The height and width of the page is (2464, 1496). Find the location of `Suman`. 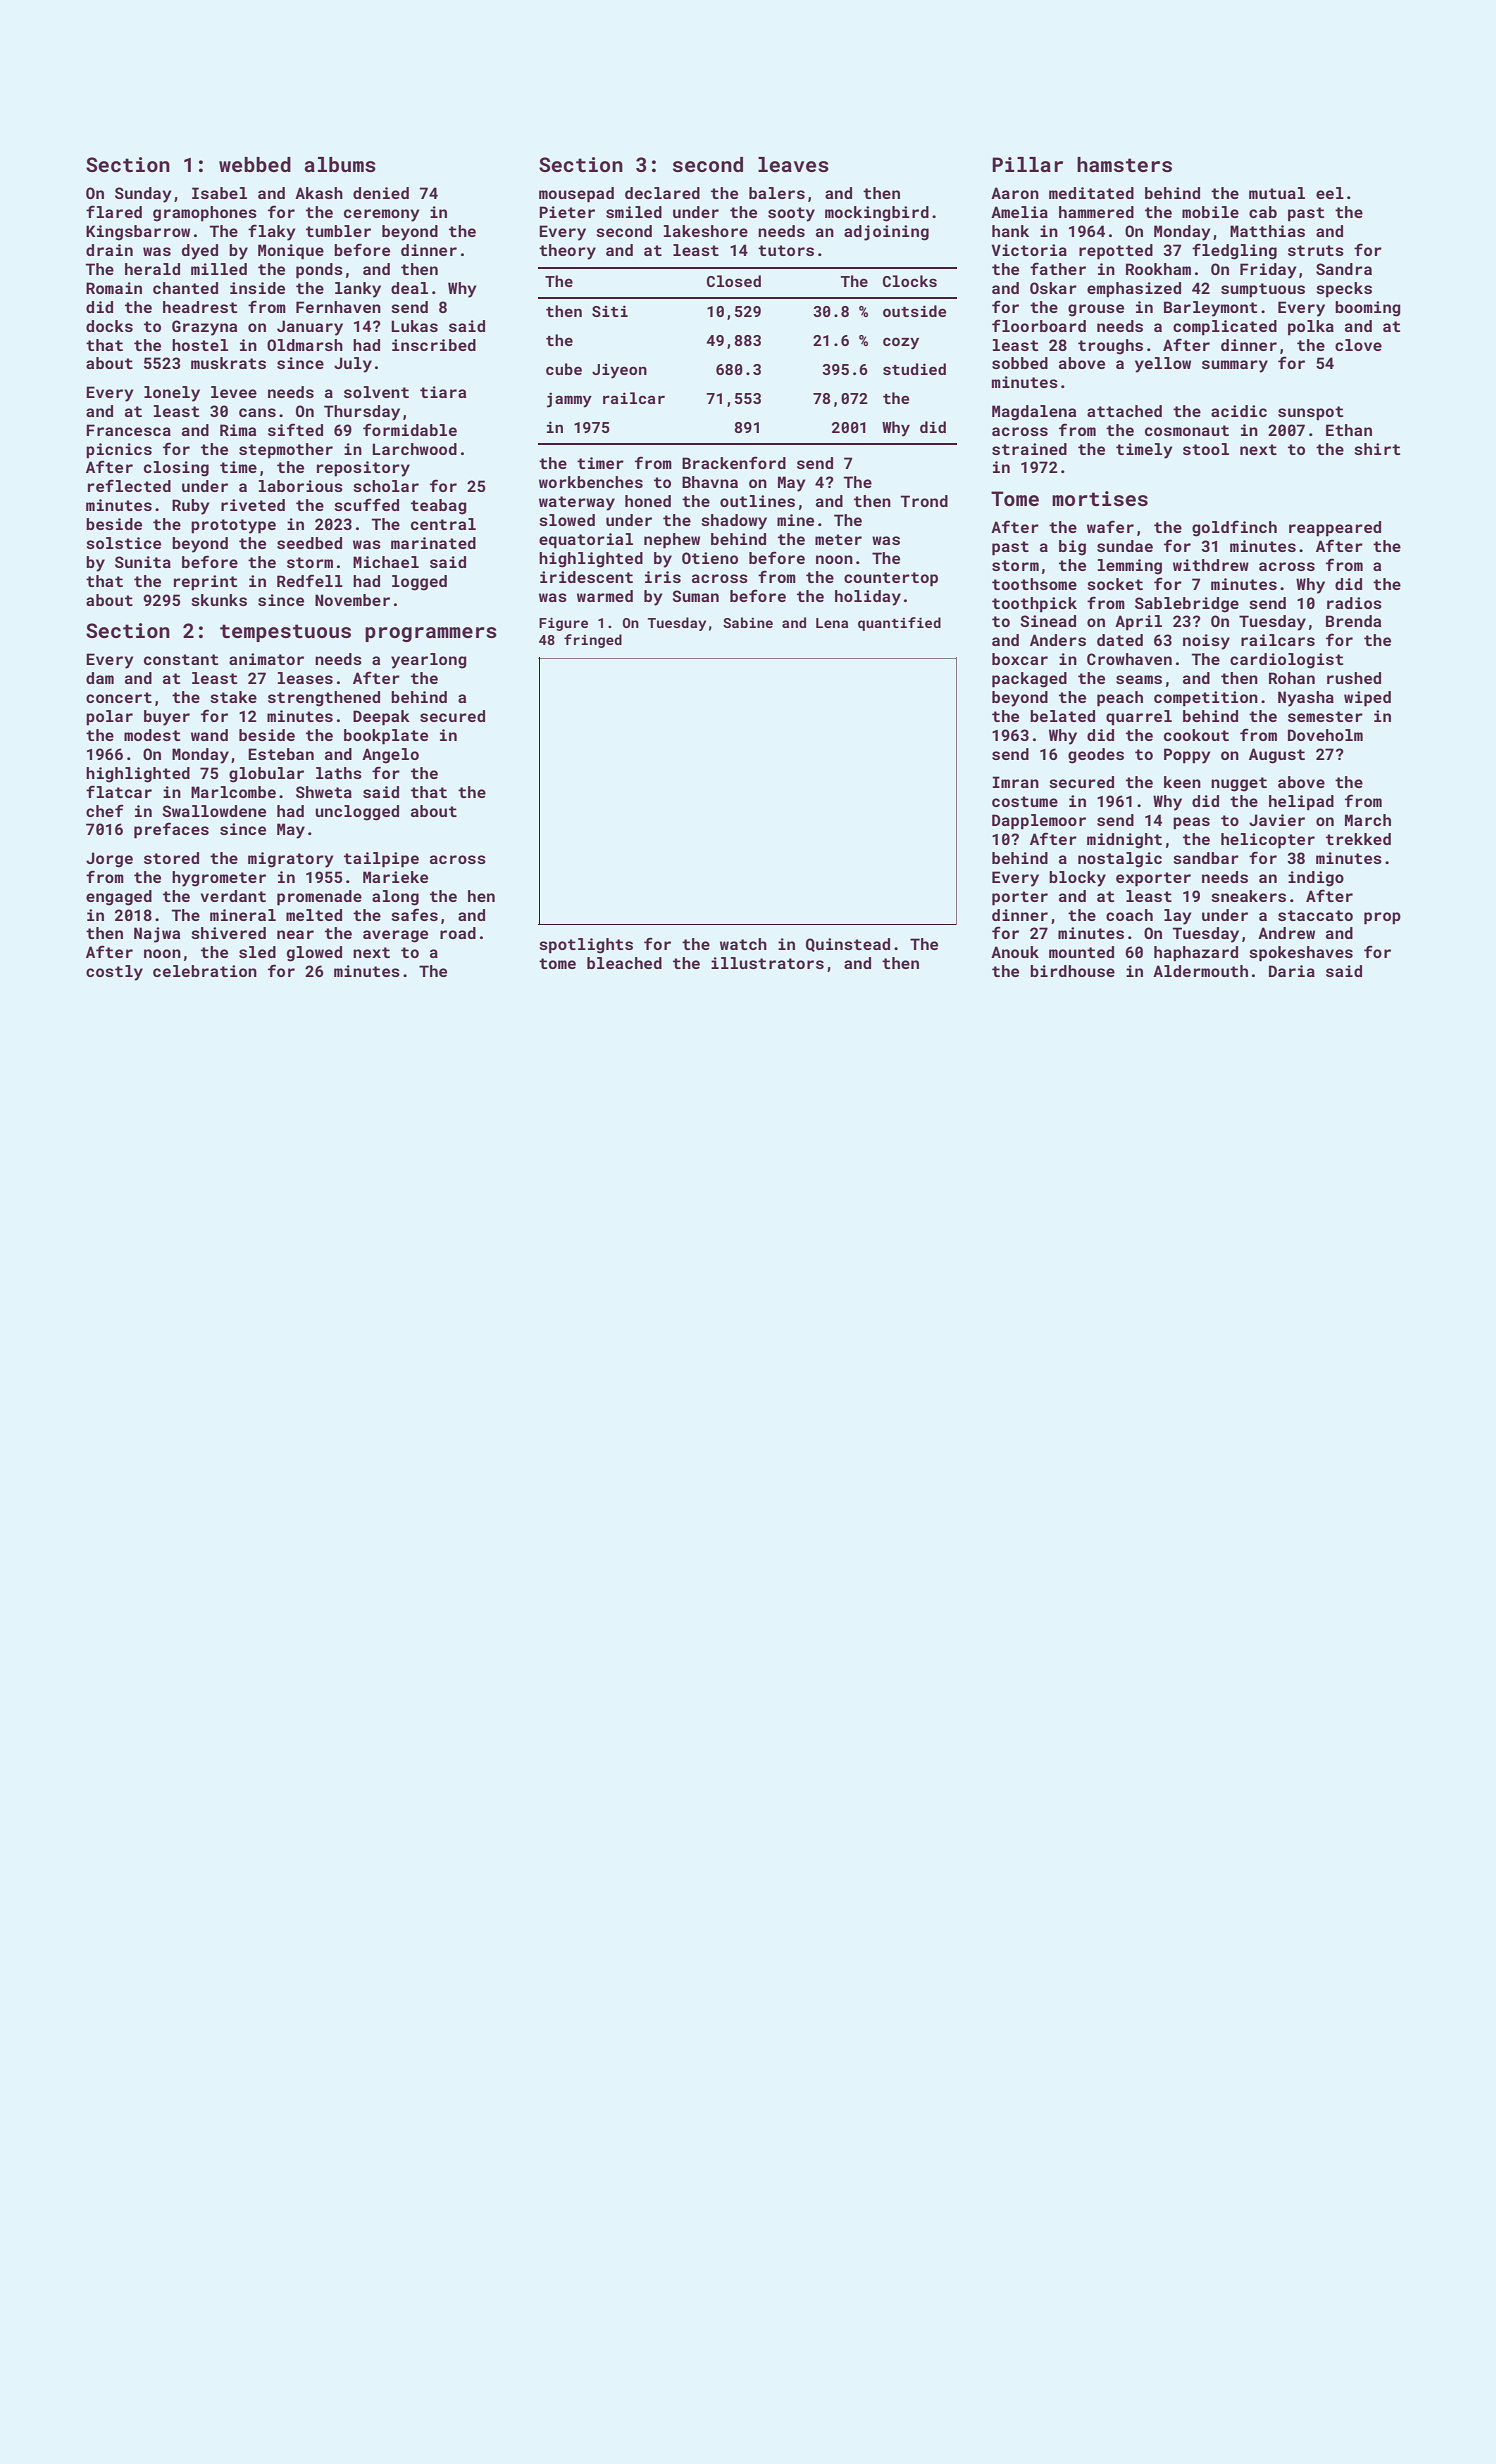

Suman is located at coordinates (695, 596).
